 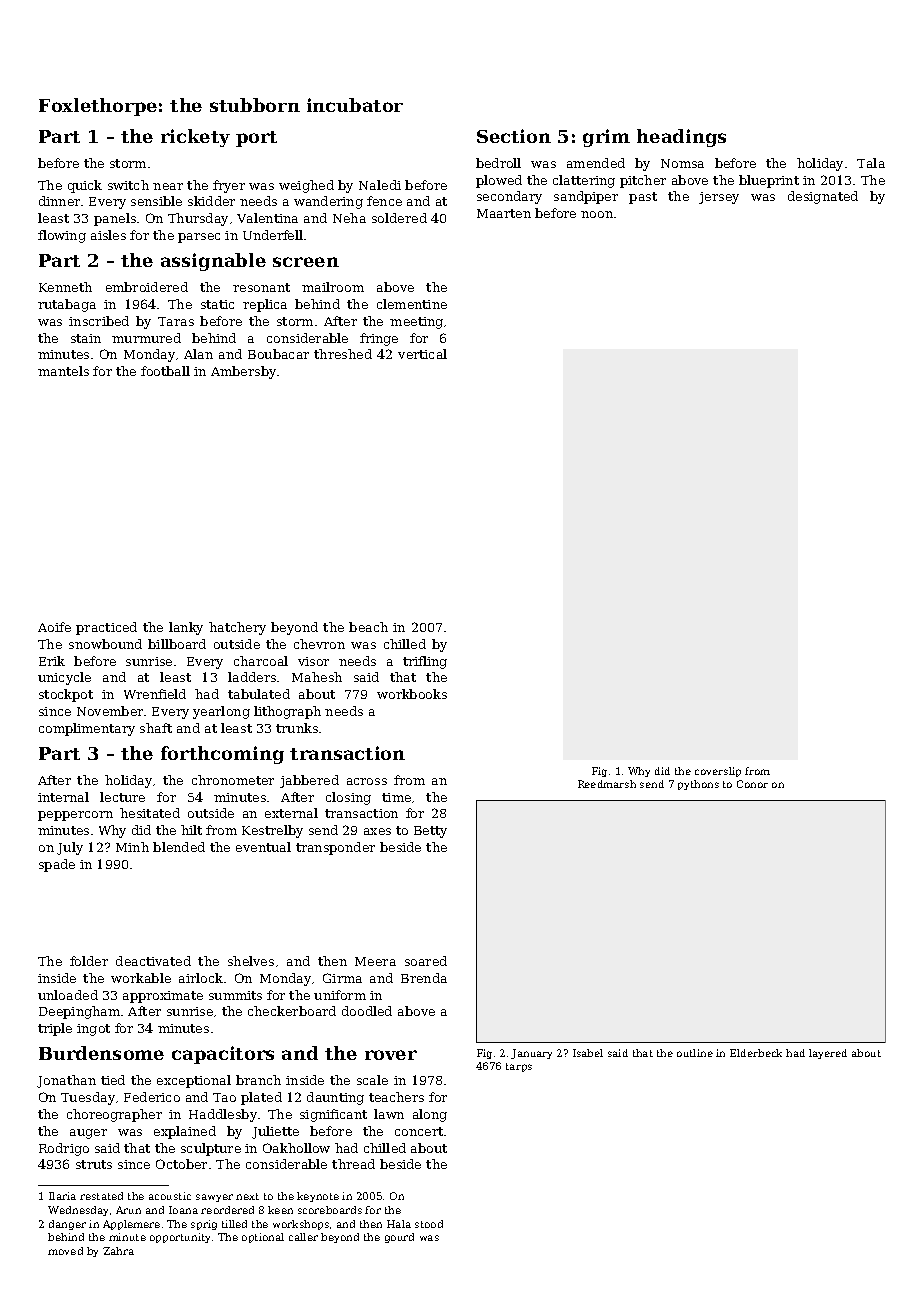 I want to click on Section, so click(x=514, y=136).
